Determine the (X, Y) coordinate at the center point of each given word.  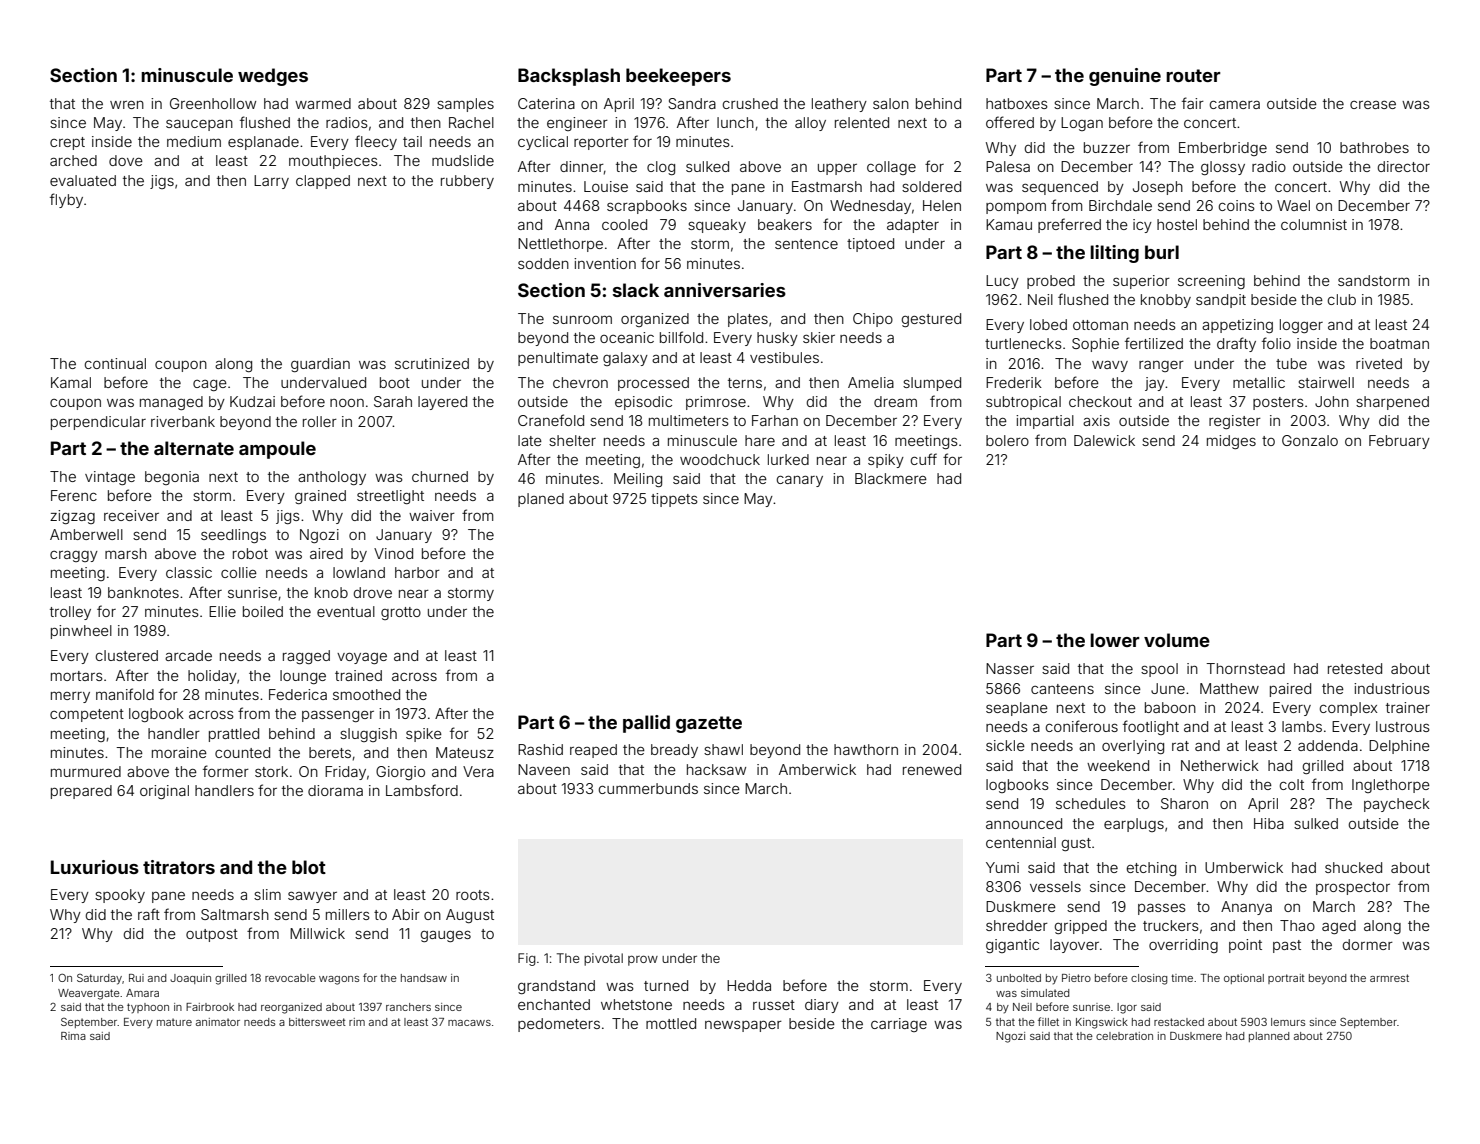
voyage (362, 658)
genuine (1125, 77)
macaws (469, 1023)
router (1193, 75)
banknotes (143, 592)
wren (127, 105)
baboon (1170, 707)
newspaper (743, 1026)
